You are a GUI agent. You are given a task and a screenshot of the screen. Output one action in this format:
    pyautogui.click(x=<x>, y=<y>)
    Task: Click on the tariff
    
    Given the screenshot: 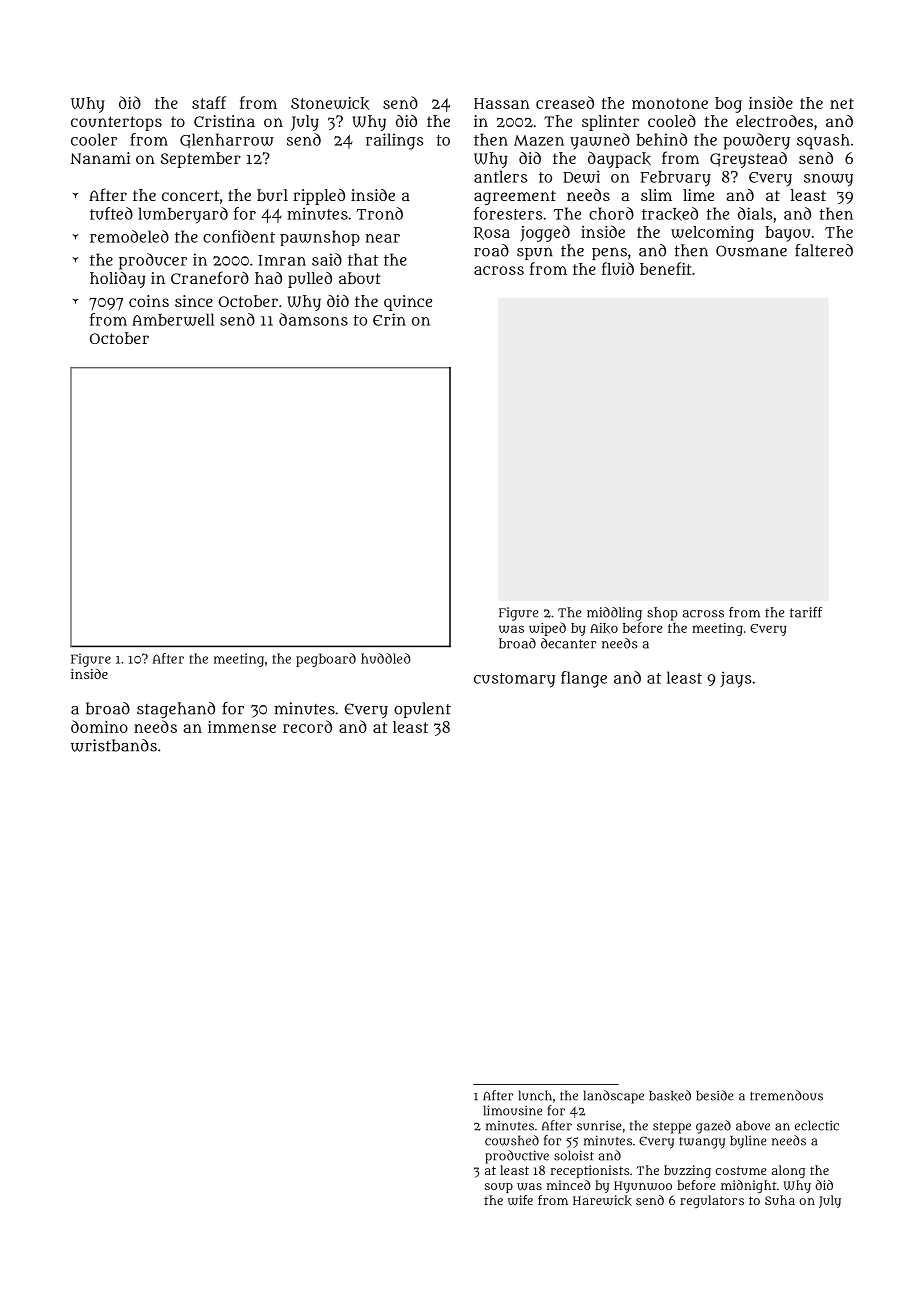 What is the action you would take?
    pyautogui.click(x=806, y=612)
